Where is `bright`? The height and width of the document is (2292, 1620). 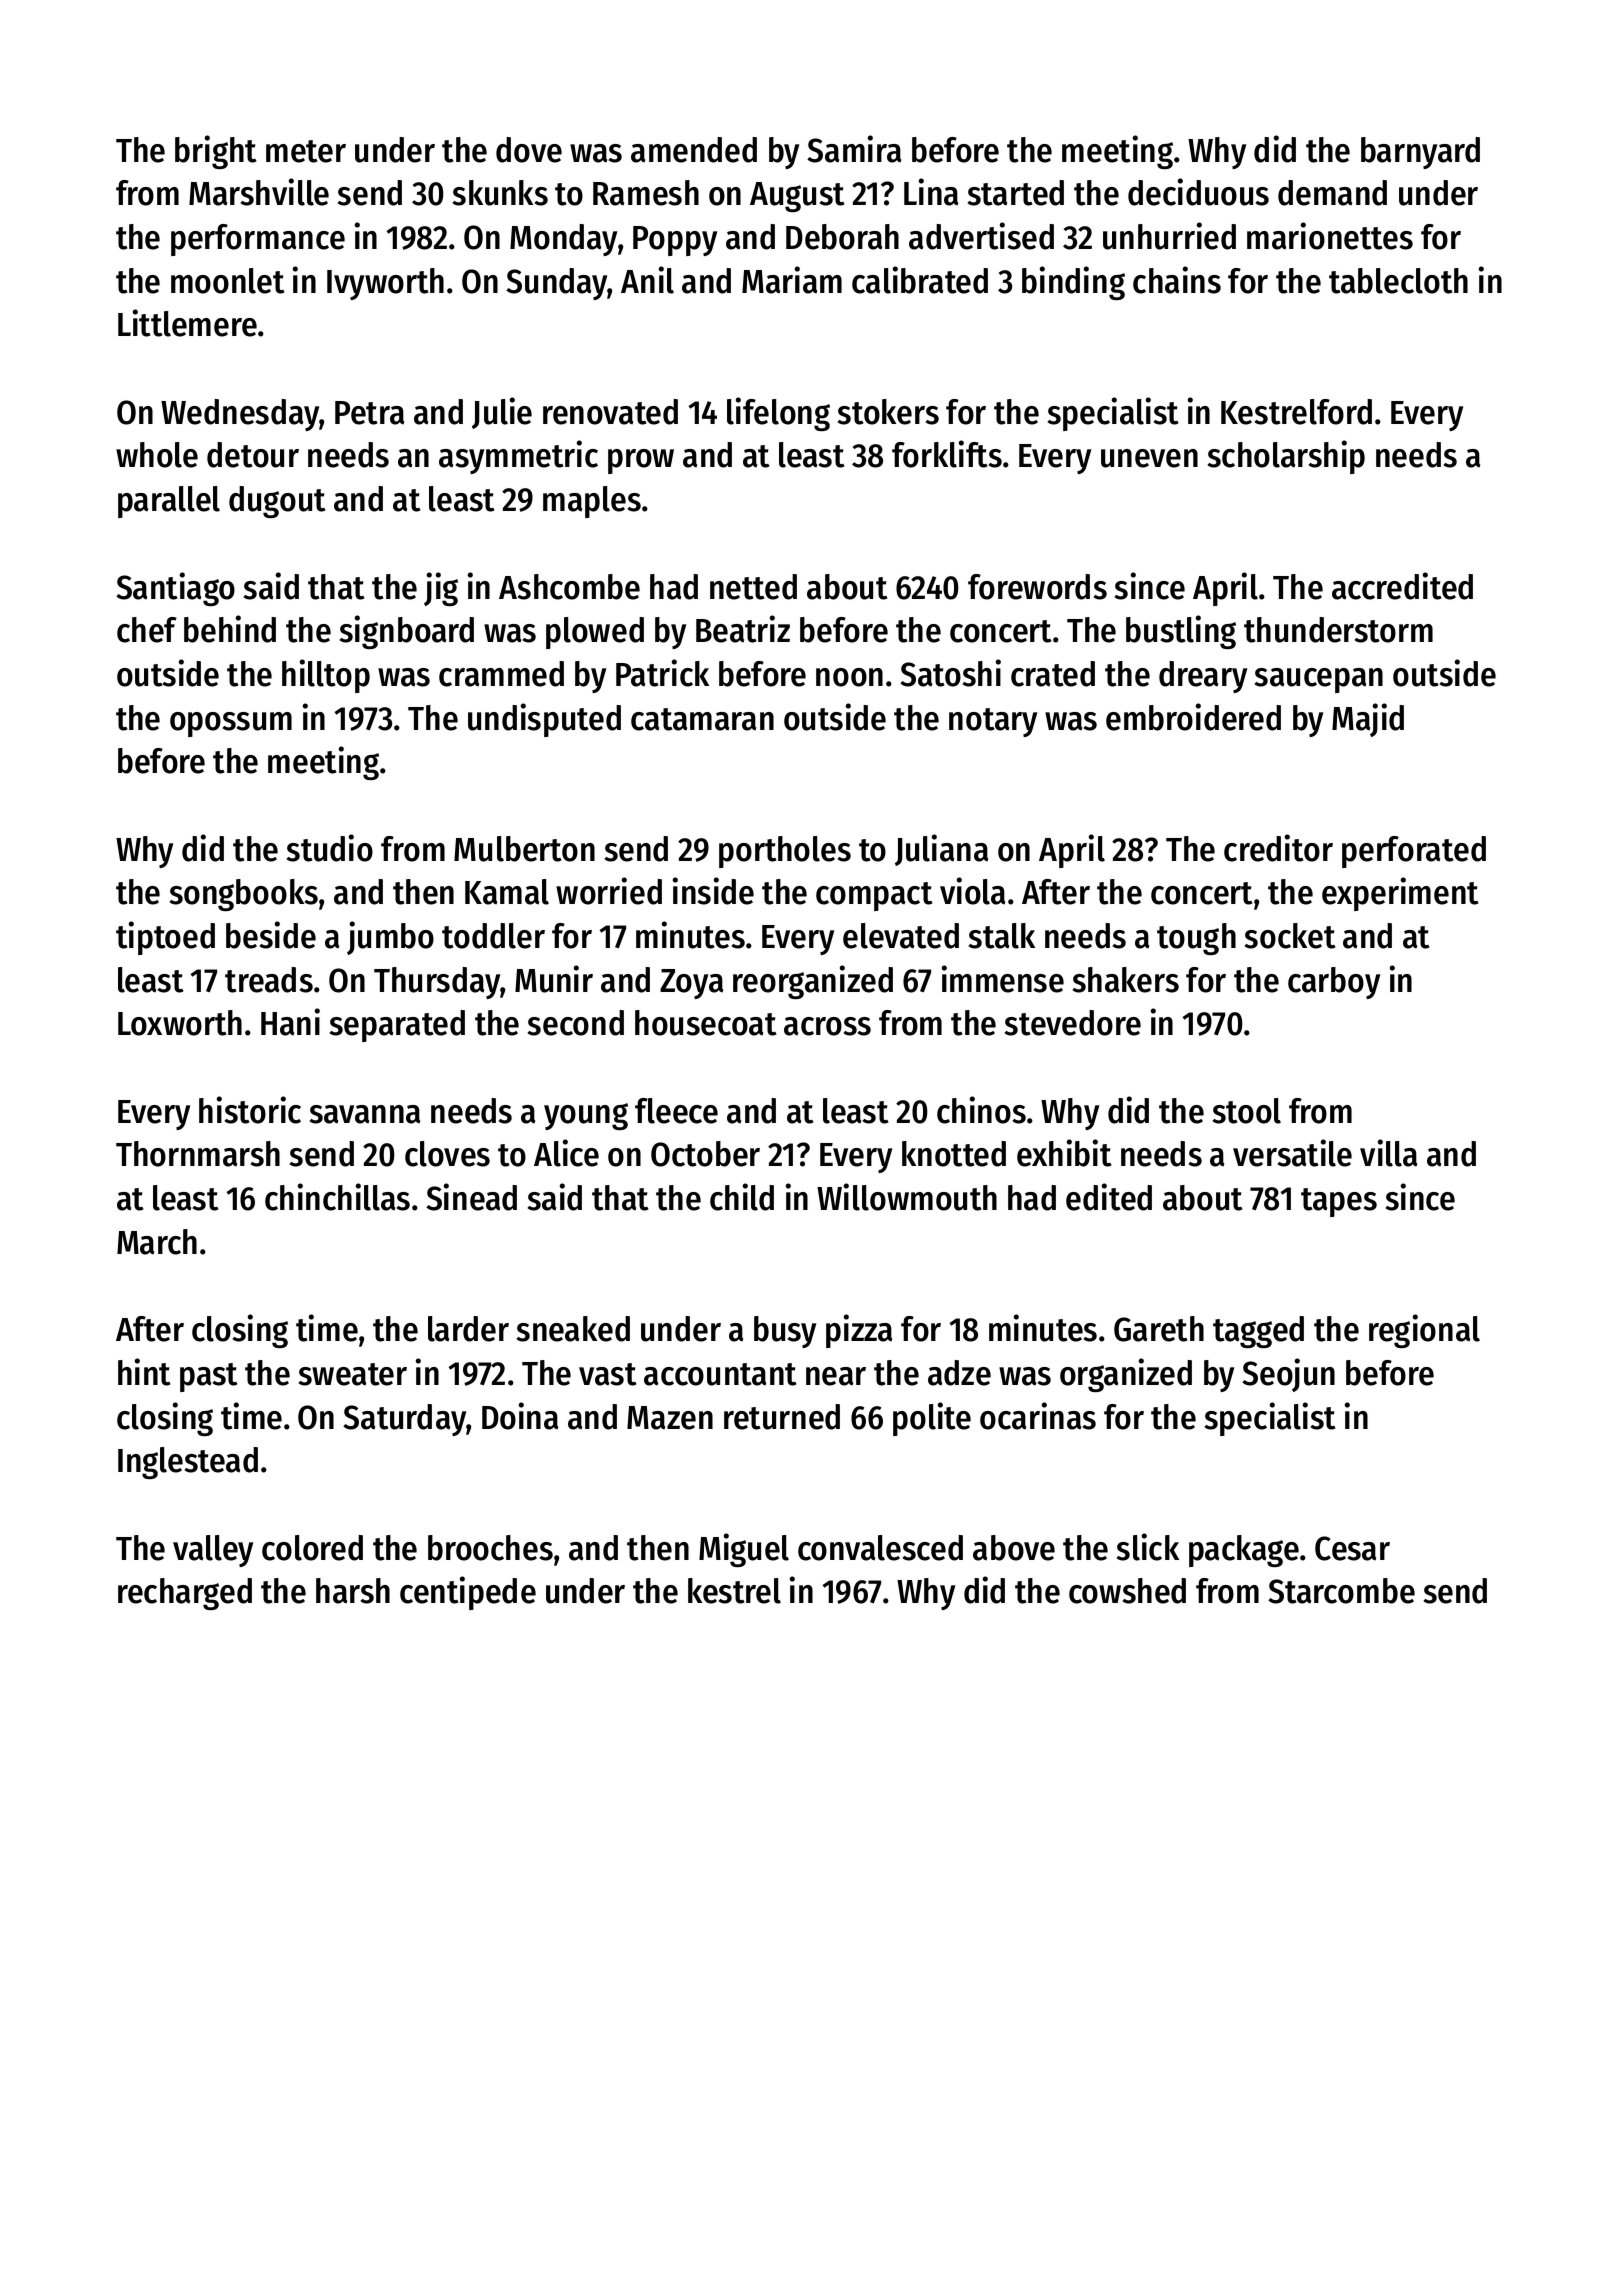
bright is located at coordinates (215, 152).
